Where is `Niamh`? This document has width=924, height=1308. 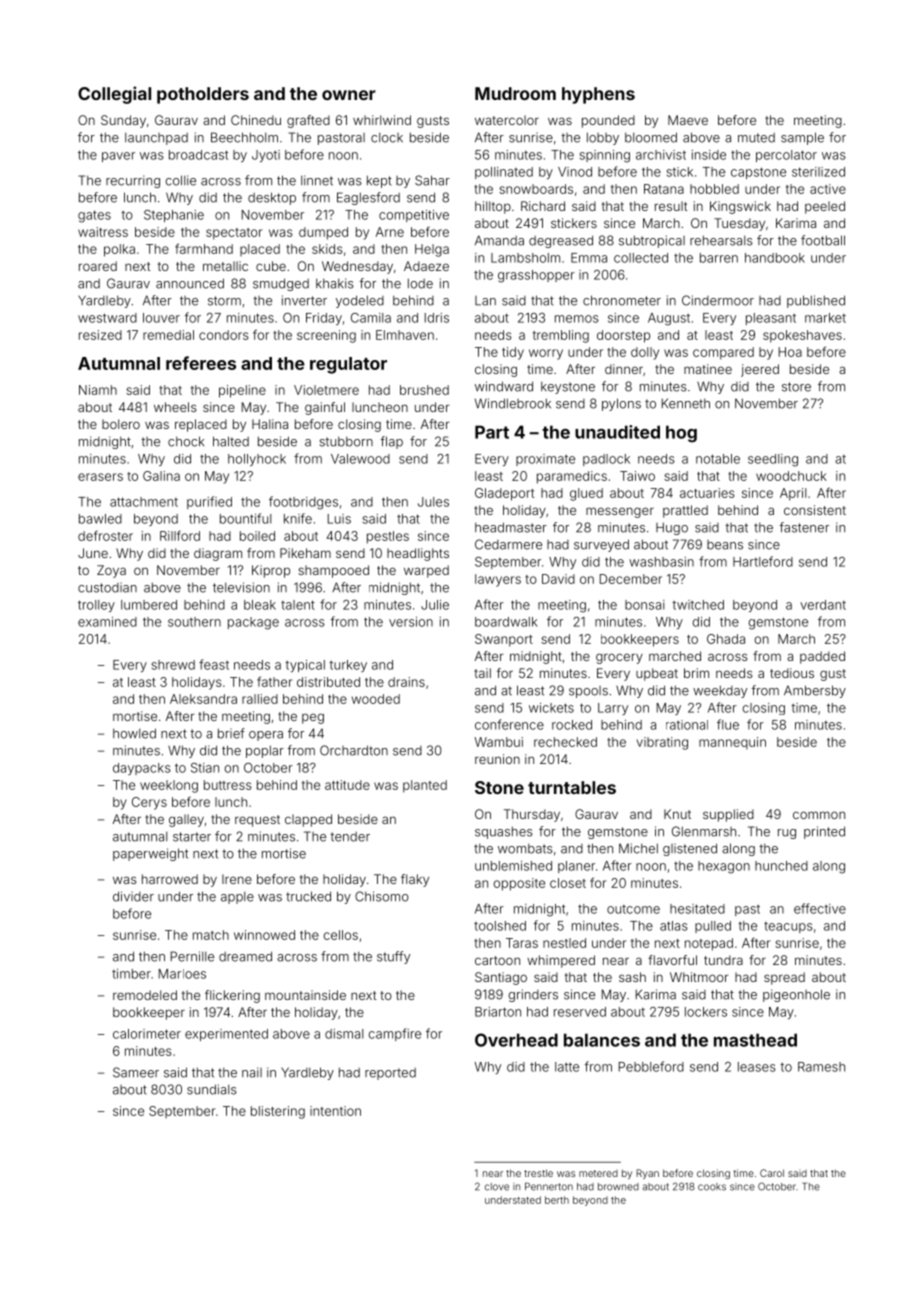 Niamh is located at coordinates (98, 390).
